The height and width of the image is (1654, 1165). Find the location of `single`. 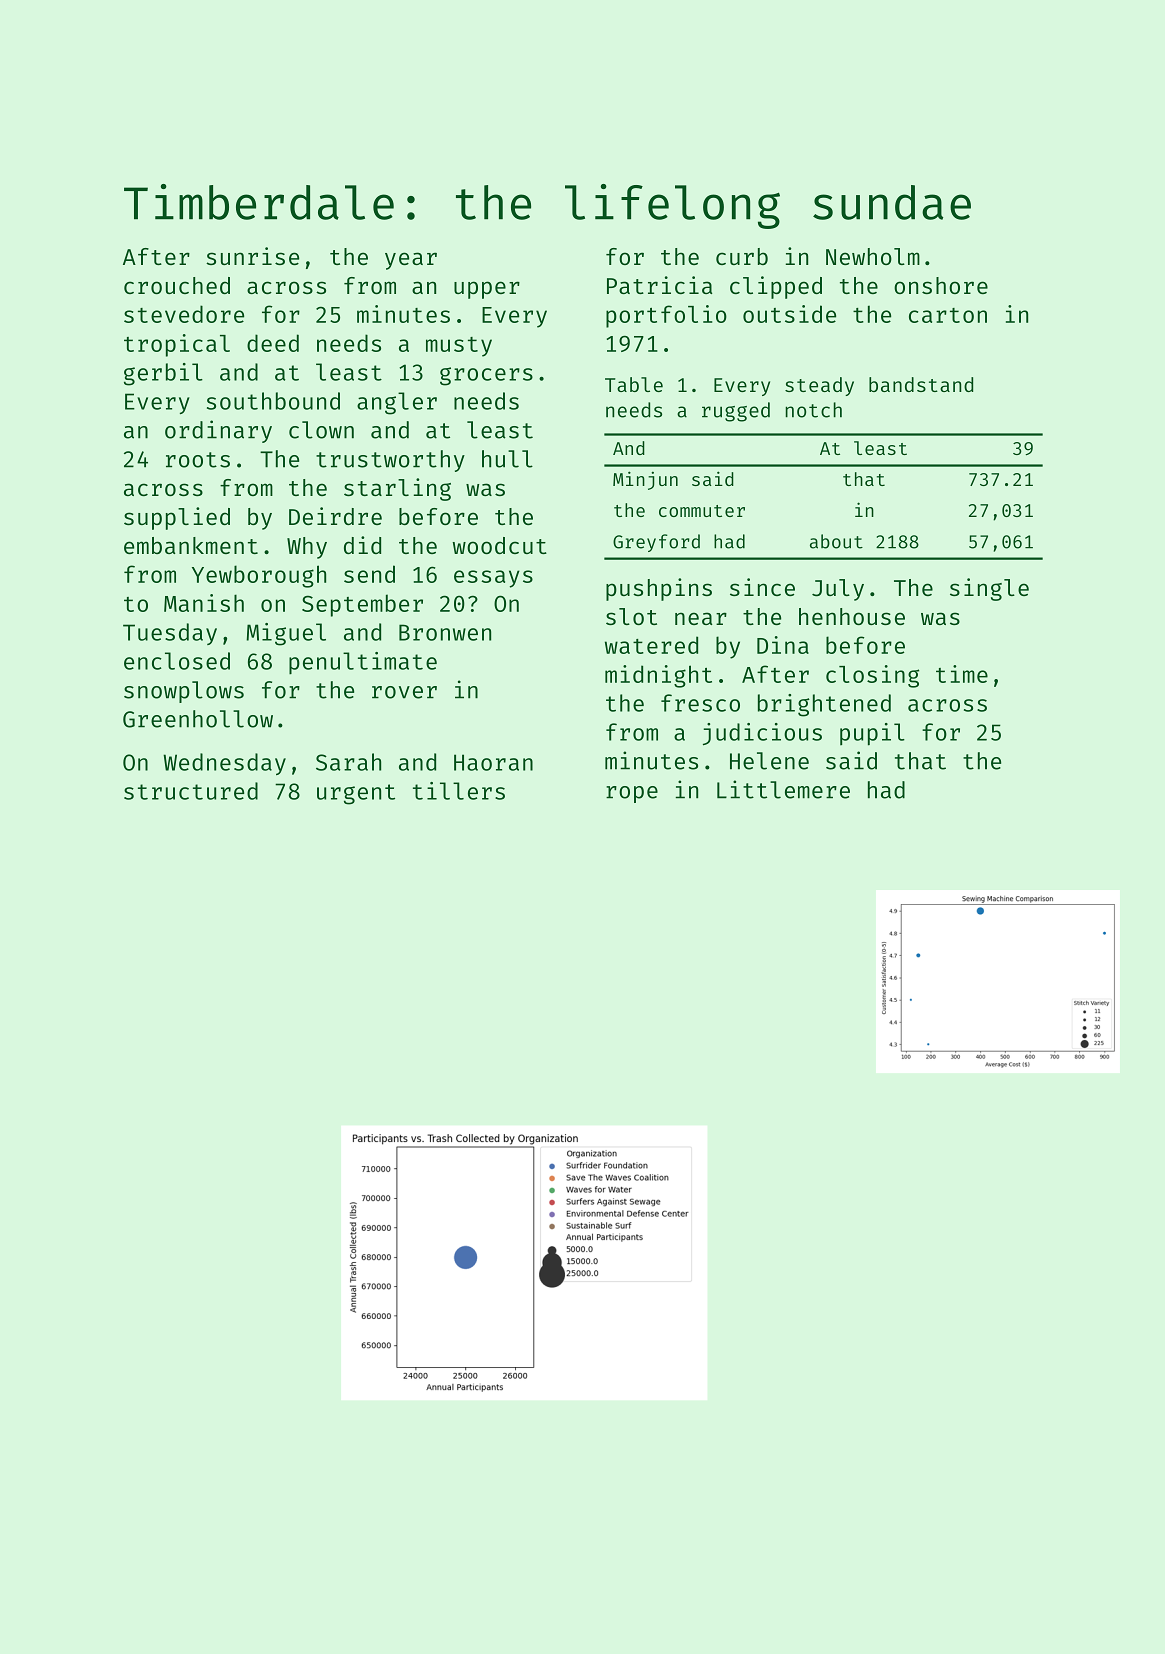

single is located at coordinates (989, 589).
